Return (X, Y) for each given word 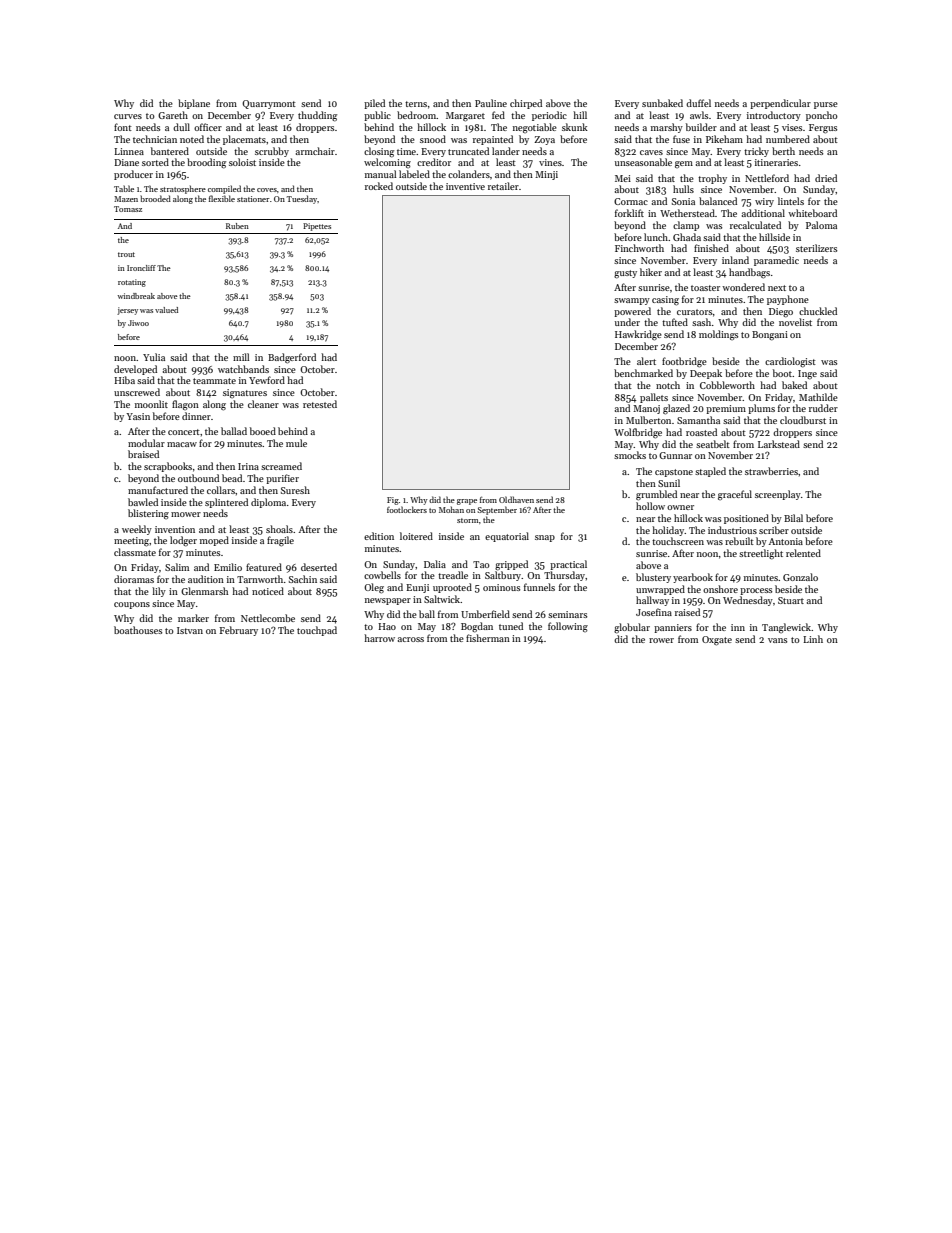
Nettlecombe (268, 618)
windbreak (136, 296)
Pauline (491, 103)
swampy (632, 301)
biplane (194, 104)
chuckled (818, 311)
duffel (698, 103)
